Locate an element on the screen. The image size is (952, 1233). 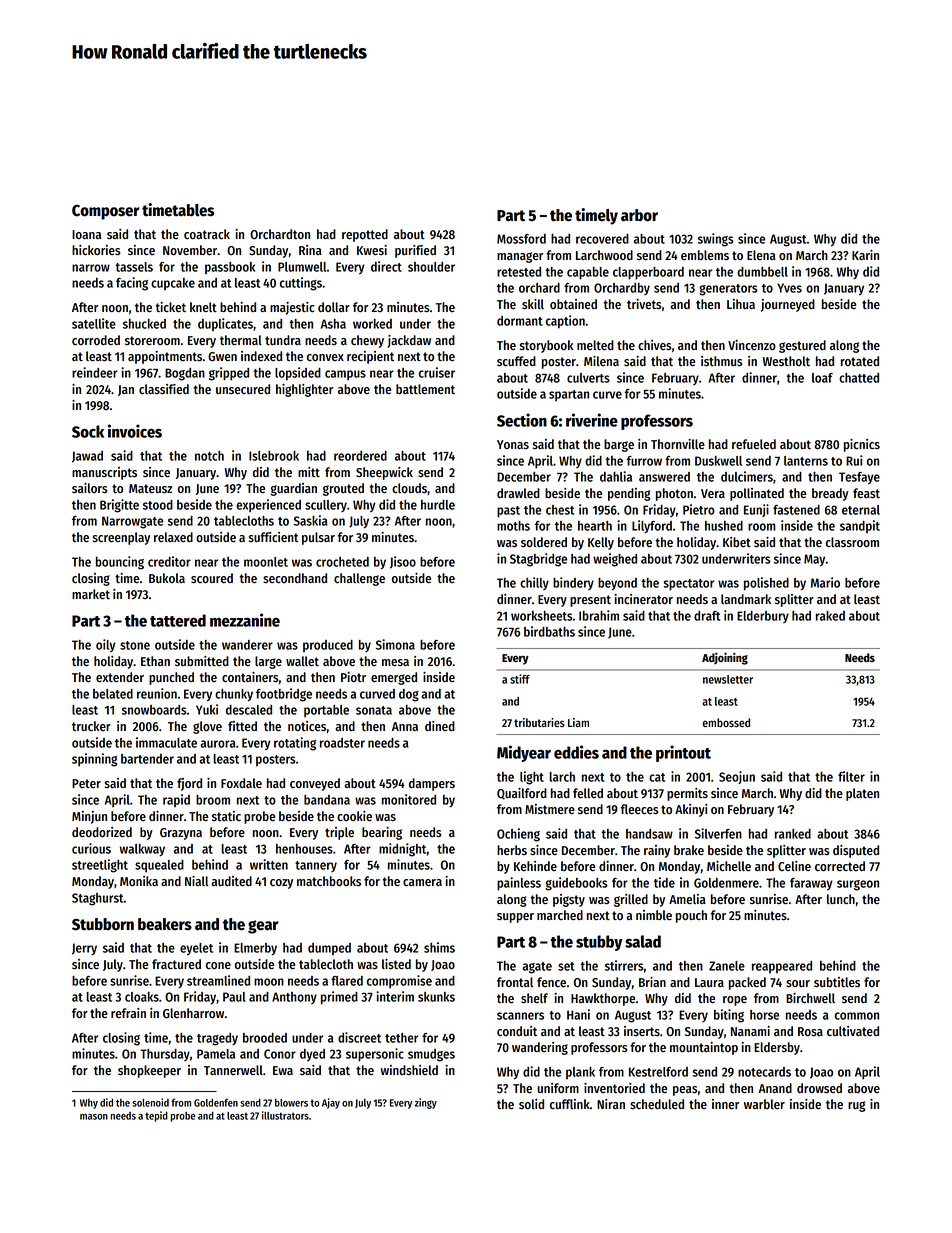
clouds is located at coordinates (409, 488).
